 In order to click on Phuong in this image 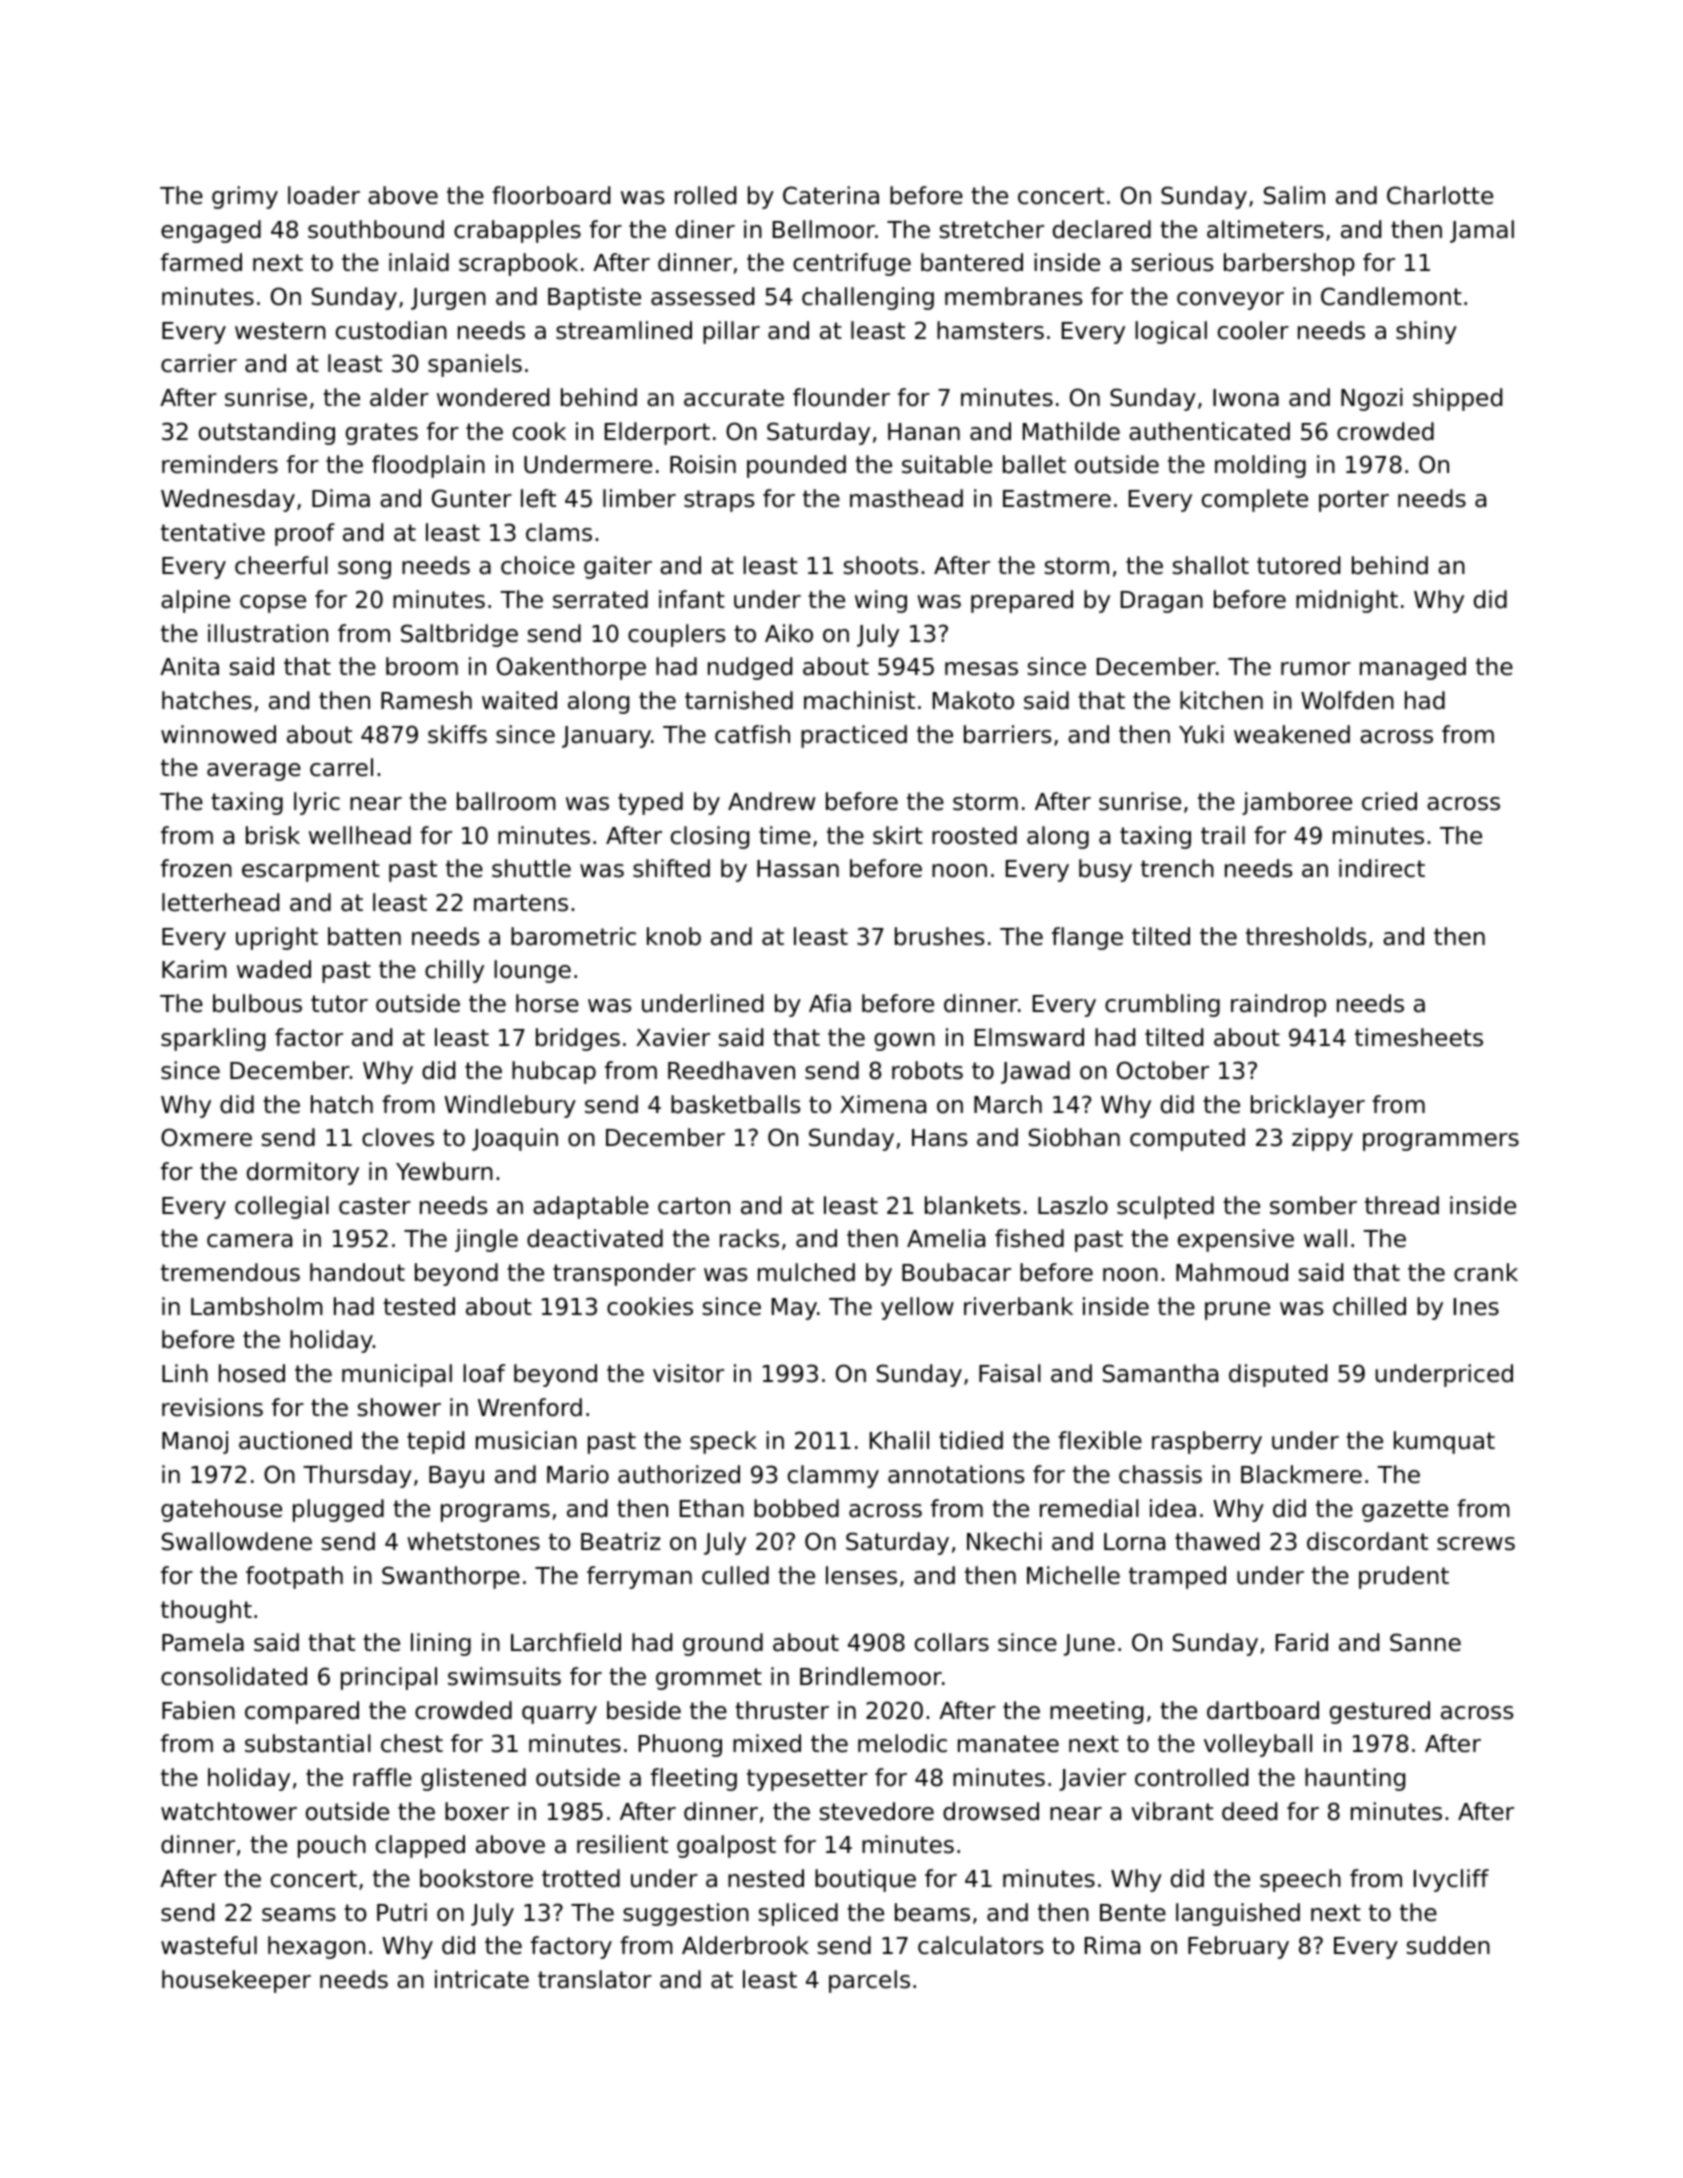, I will do `click(680, 1745)`.
